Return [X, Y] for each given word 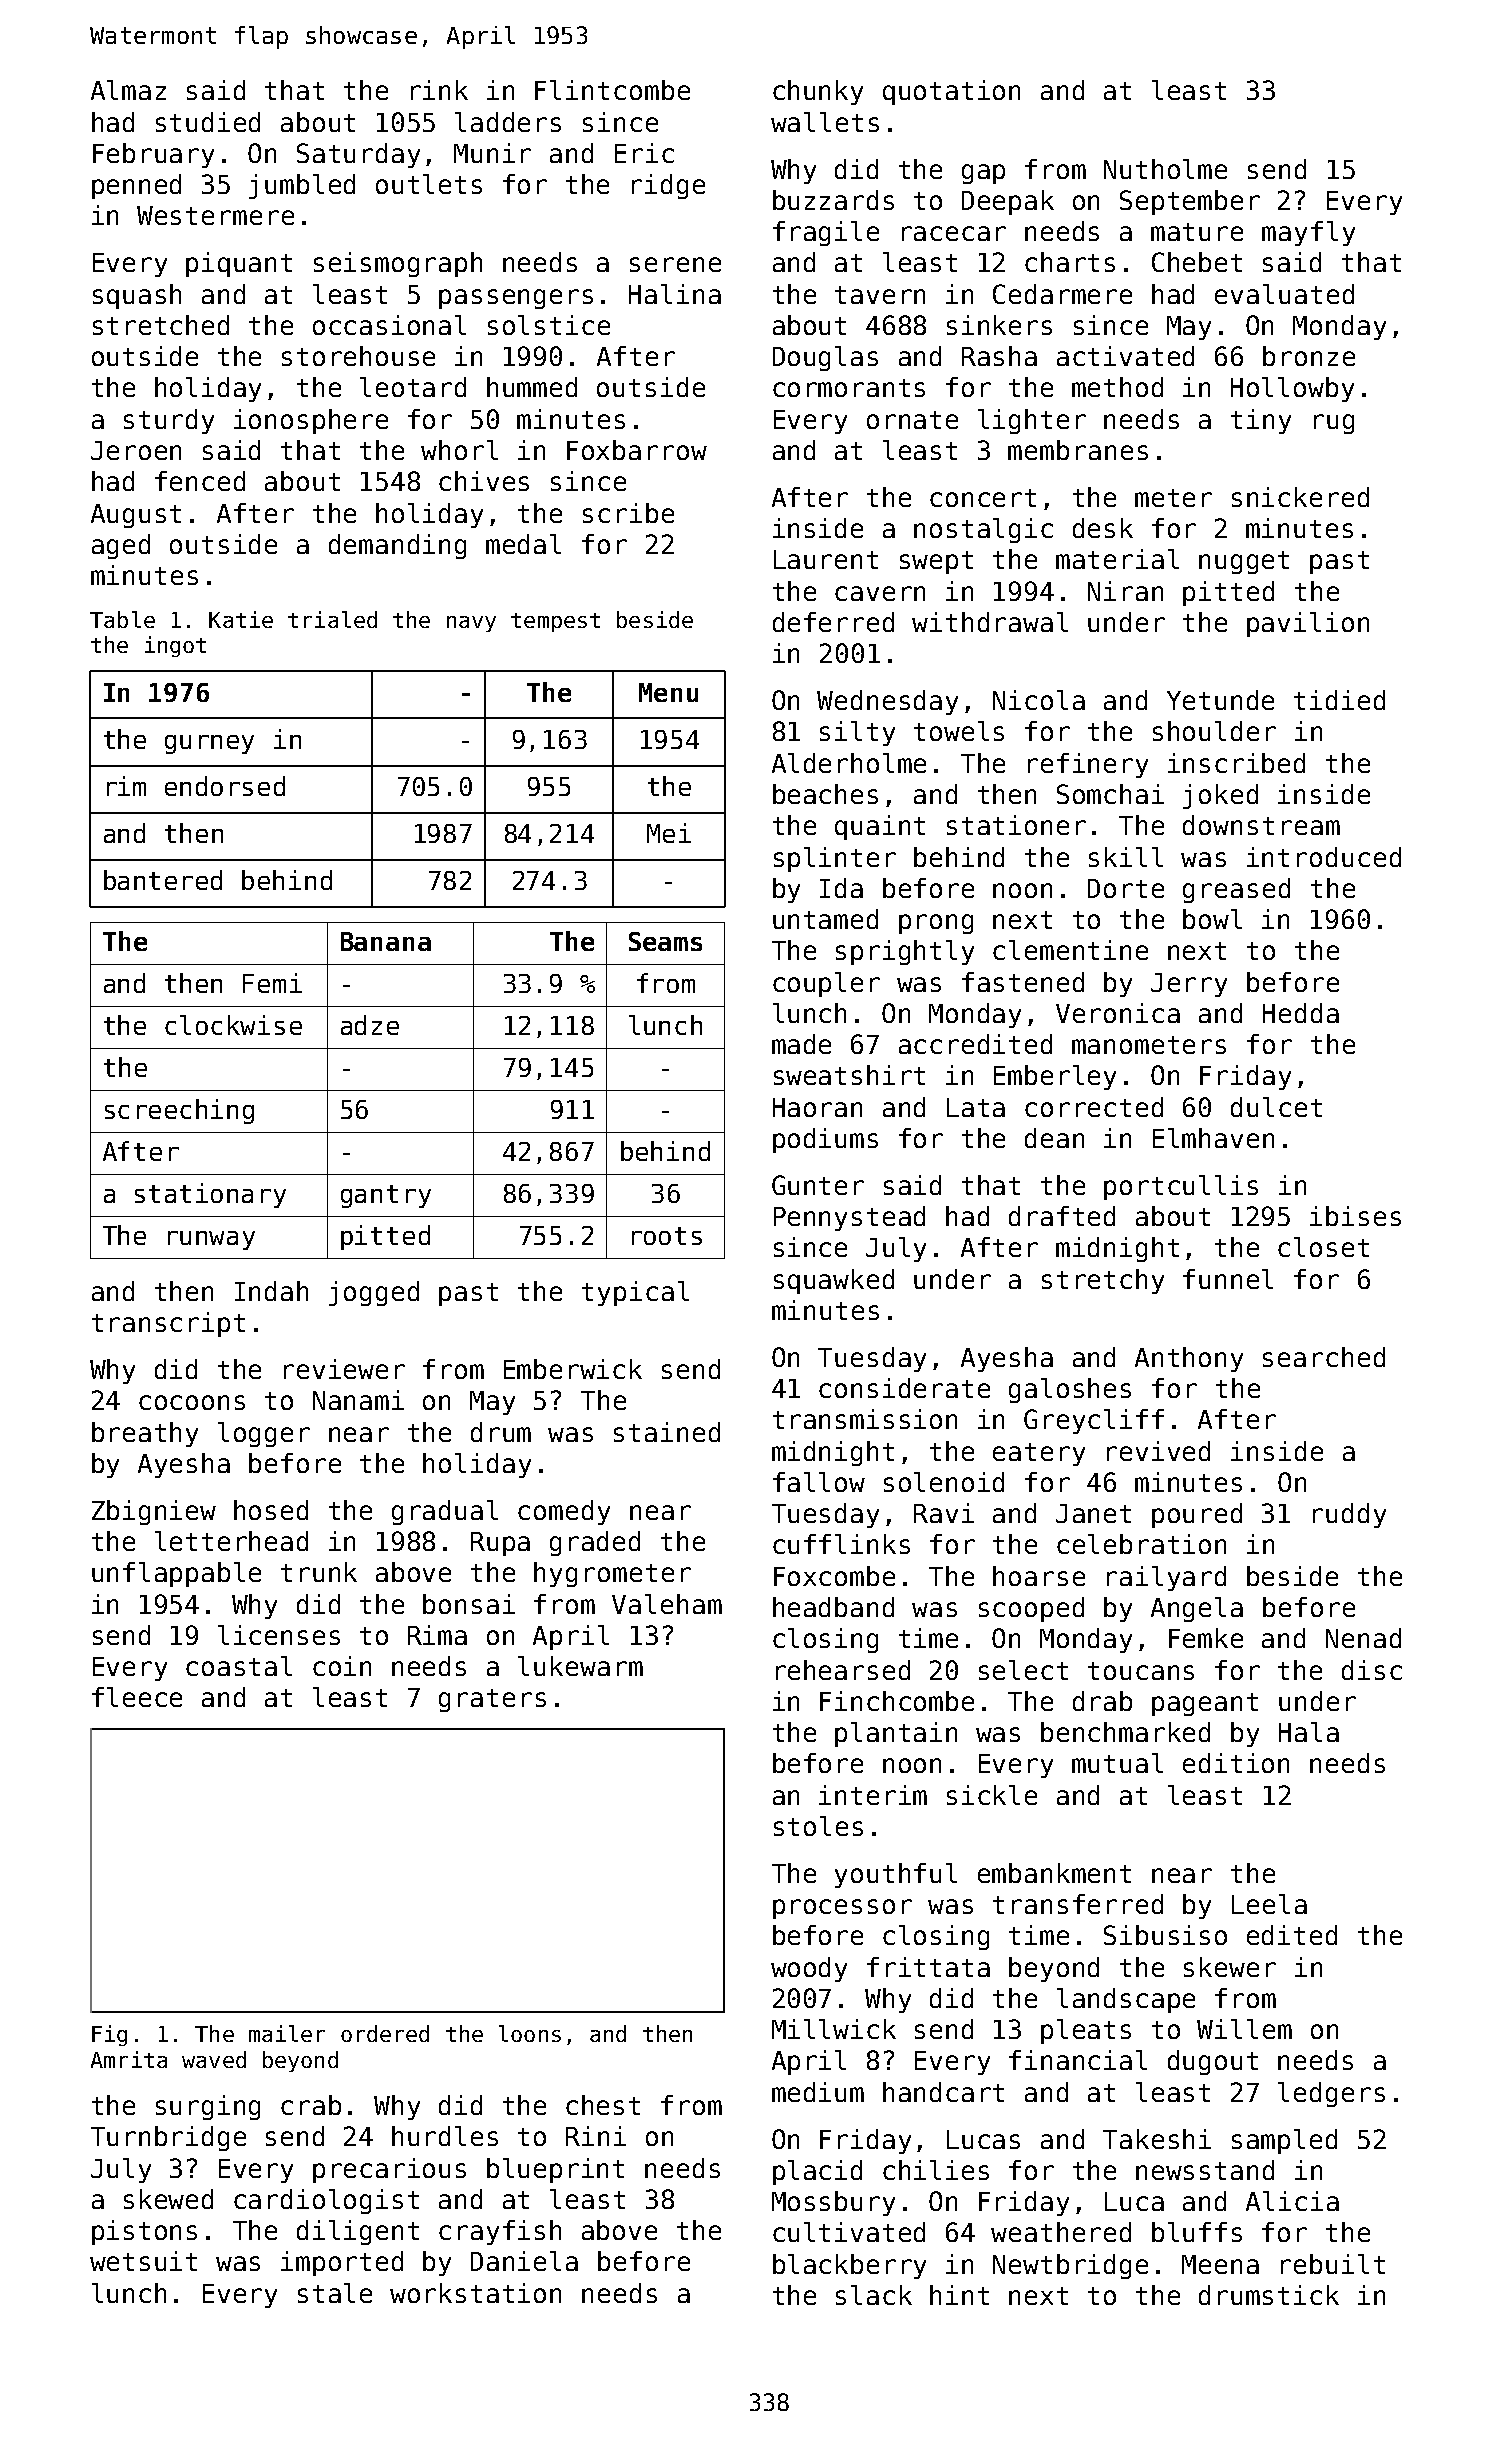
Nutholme [1165, 169]
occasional [389, 325]
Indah [271, 1291]
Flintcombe [612, 90]
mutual [1117, 1763]
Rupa [500, 1544]
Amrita [129, 2059]
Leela [1269, 1904]
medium [818, 2092]
